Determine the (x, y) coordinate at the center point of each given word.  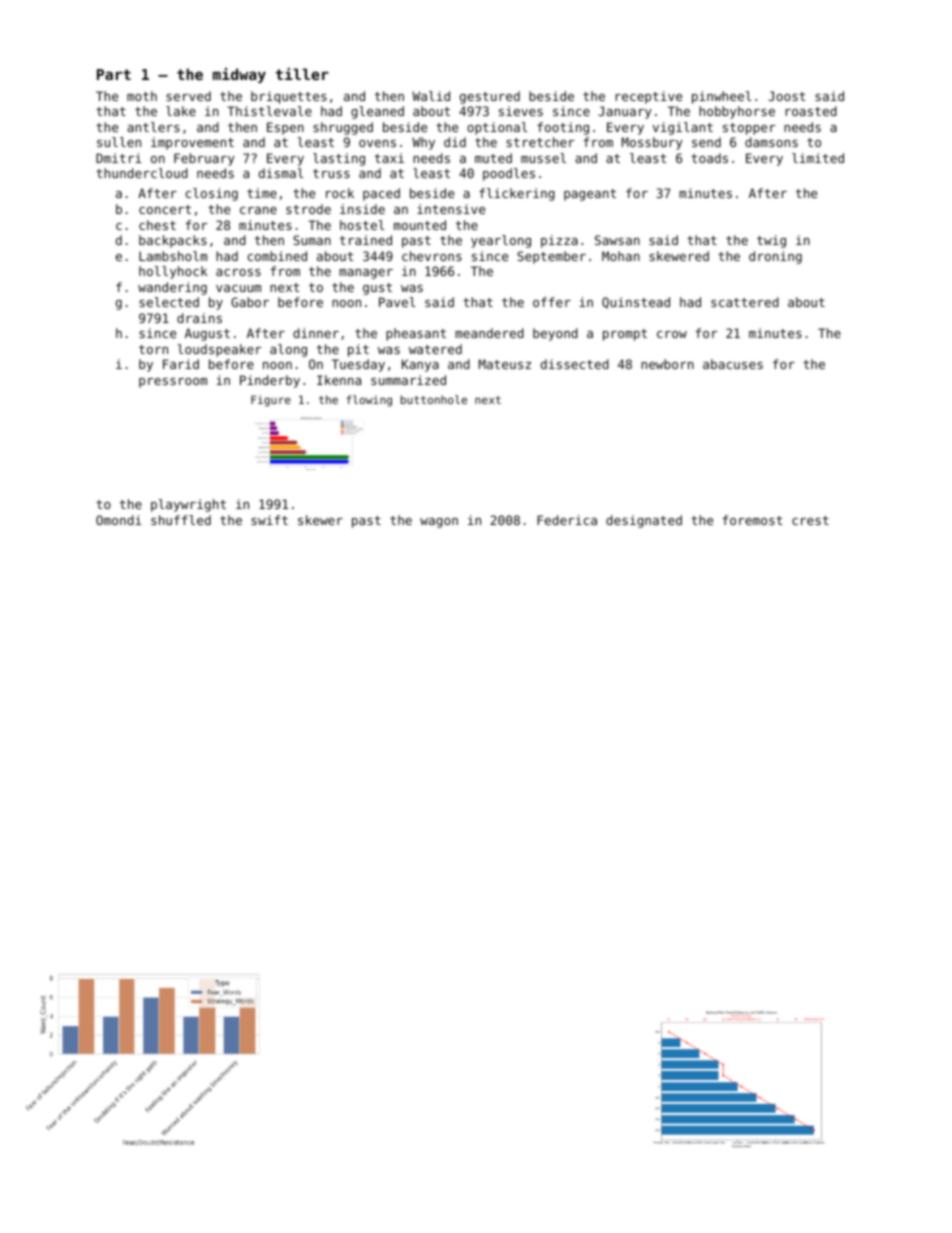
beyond (555, 334)
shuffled (181, 520)
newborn (667, 364)
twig (771, 241)
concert (165, 209)
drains (199, 318)
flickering (517, 194)
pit (358, 350)
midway (239, 75)
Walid (431, 96)
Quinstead (636, 303)
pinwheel (721, 97)
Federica (567, 520)
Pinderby (270, 381)
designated (644, 521)
